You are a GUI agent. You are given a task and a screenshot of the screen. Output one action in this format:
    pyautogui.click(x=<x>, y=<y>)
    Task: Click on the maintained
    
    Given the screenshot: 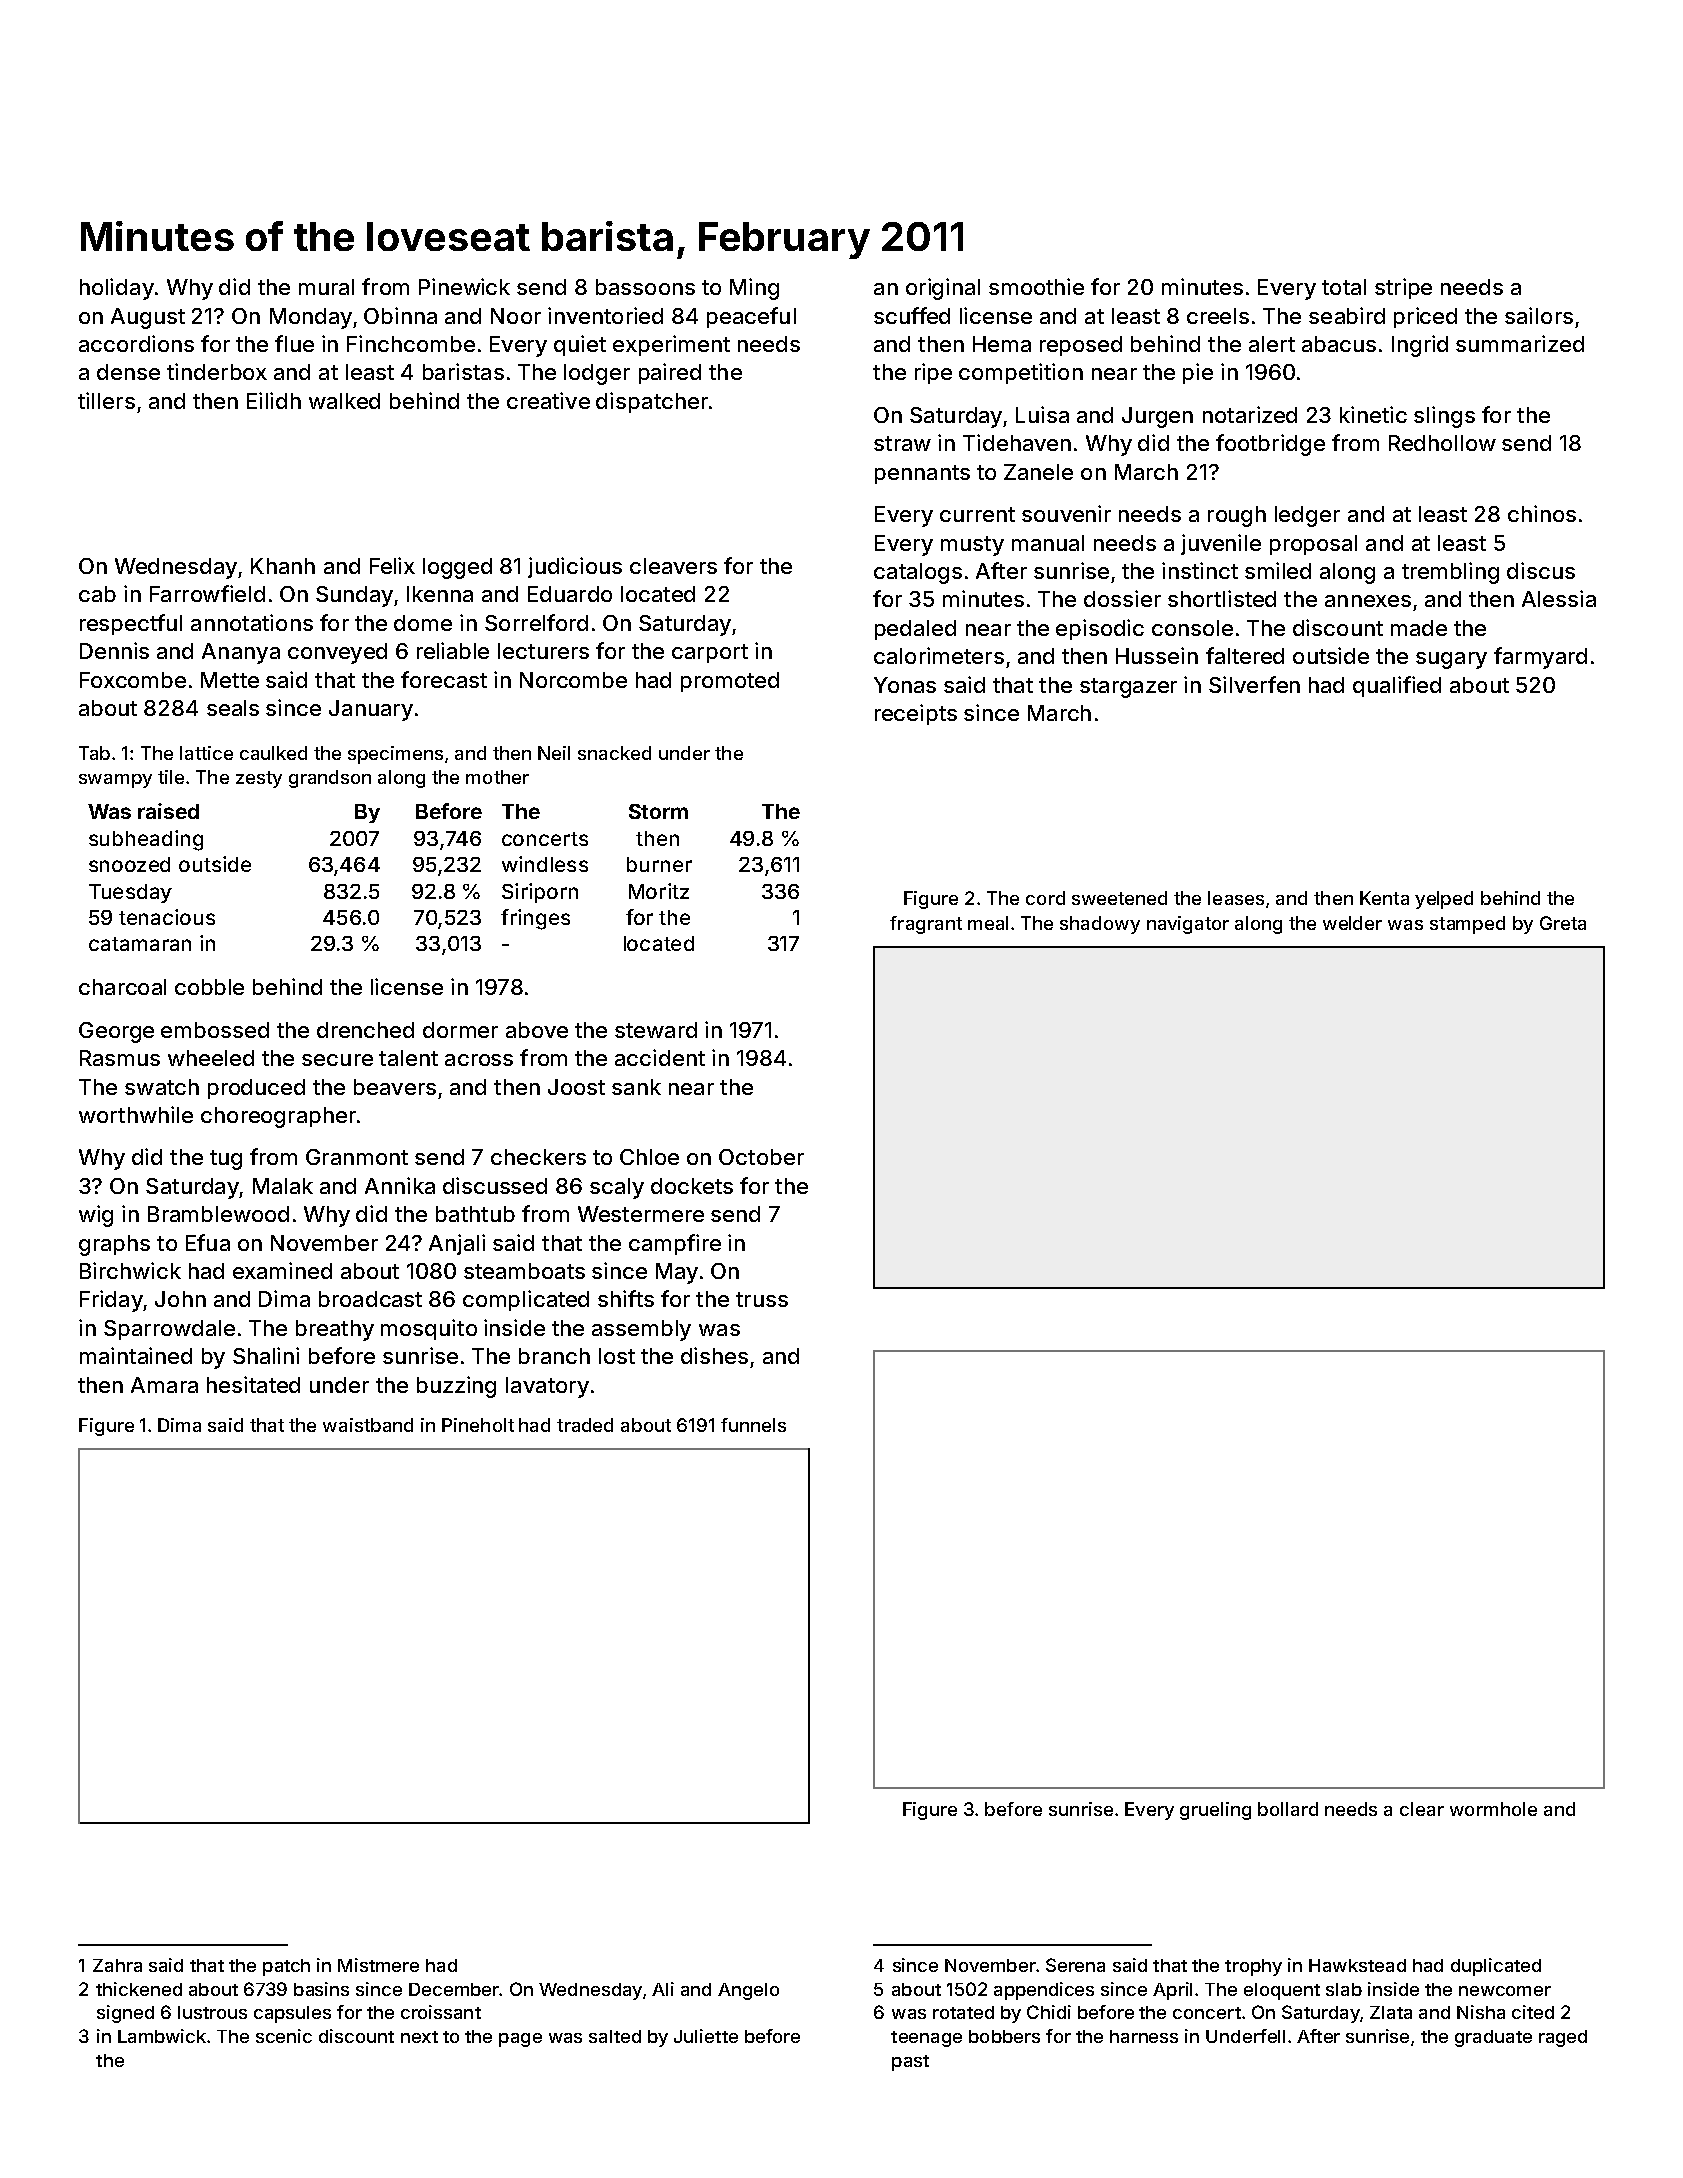 What is the action you would take?
    pyautogui.click(x=136, y=1355)
